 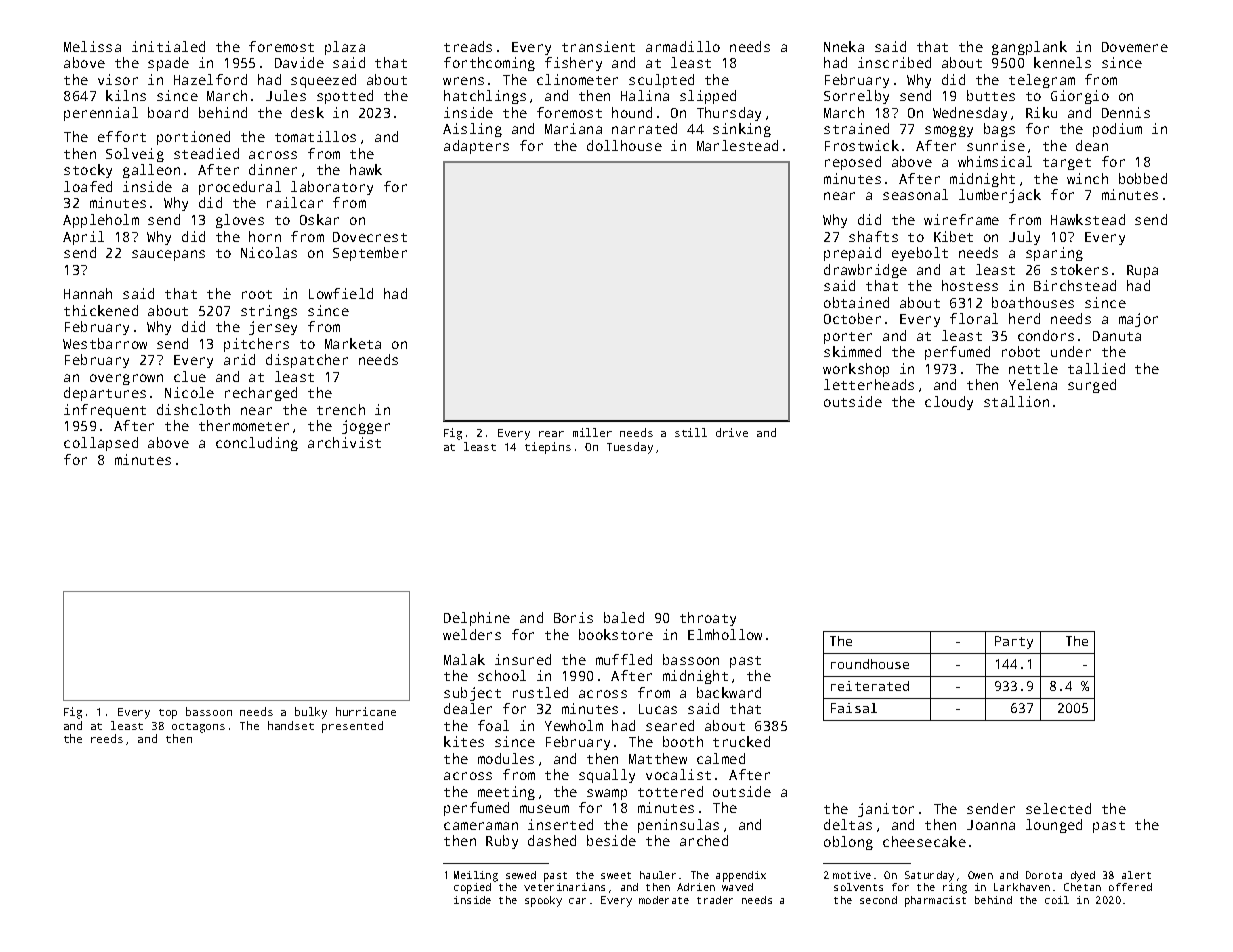 I want to click on copied, so click(x=472, y=888).
